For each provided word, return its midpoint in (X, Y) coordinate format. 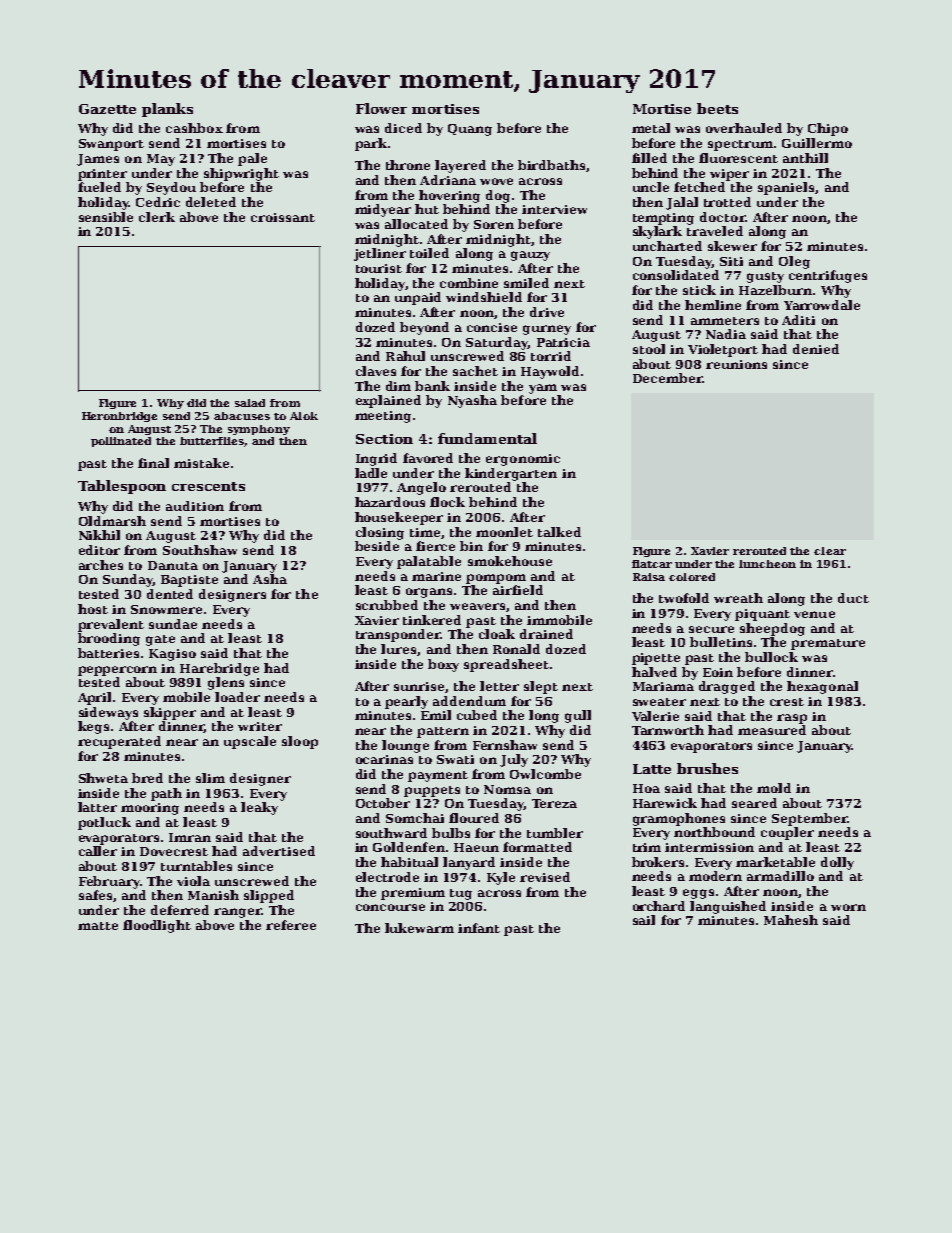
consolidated (676, 275)
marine (436, 576)
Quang (470, 130)
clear (830, 551)
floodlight (157, 926)
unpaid (418, 298)
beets (717, 108)
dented (170, 594)
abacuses (242, 416)
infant (479, 928)
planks (167, 110)
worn (848, 907)
